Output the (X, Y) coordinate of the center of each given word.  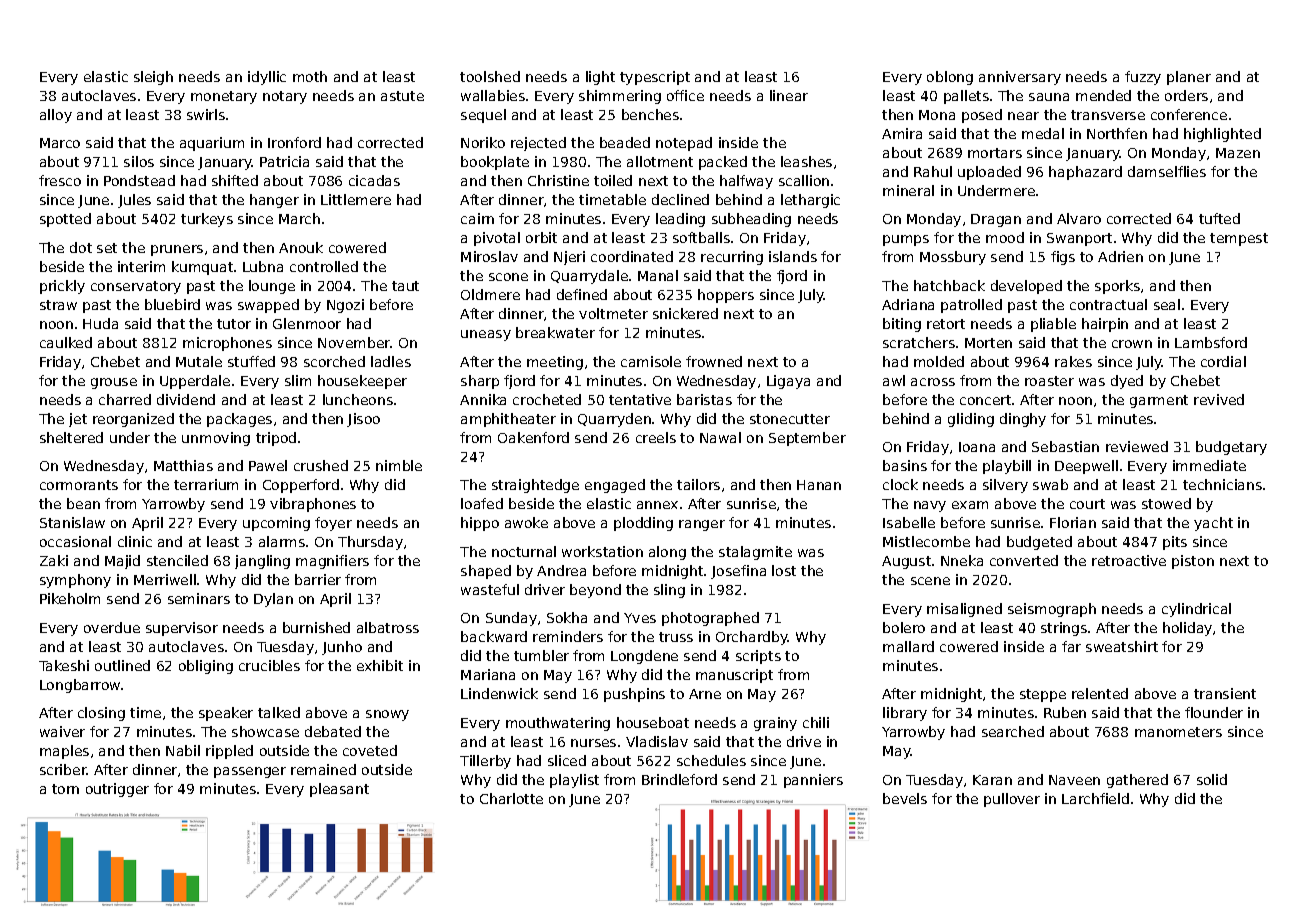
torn (65, 789)
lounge (272, 287)
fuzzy (1143, 78)
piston (1193, 562)
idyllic (267, 78)
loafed (482, 503)
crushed (321, 465)
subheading (751, 220)
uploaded (989, 173)
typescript (655, 78)
